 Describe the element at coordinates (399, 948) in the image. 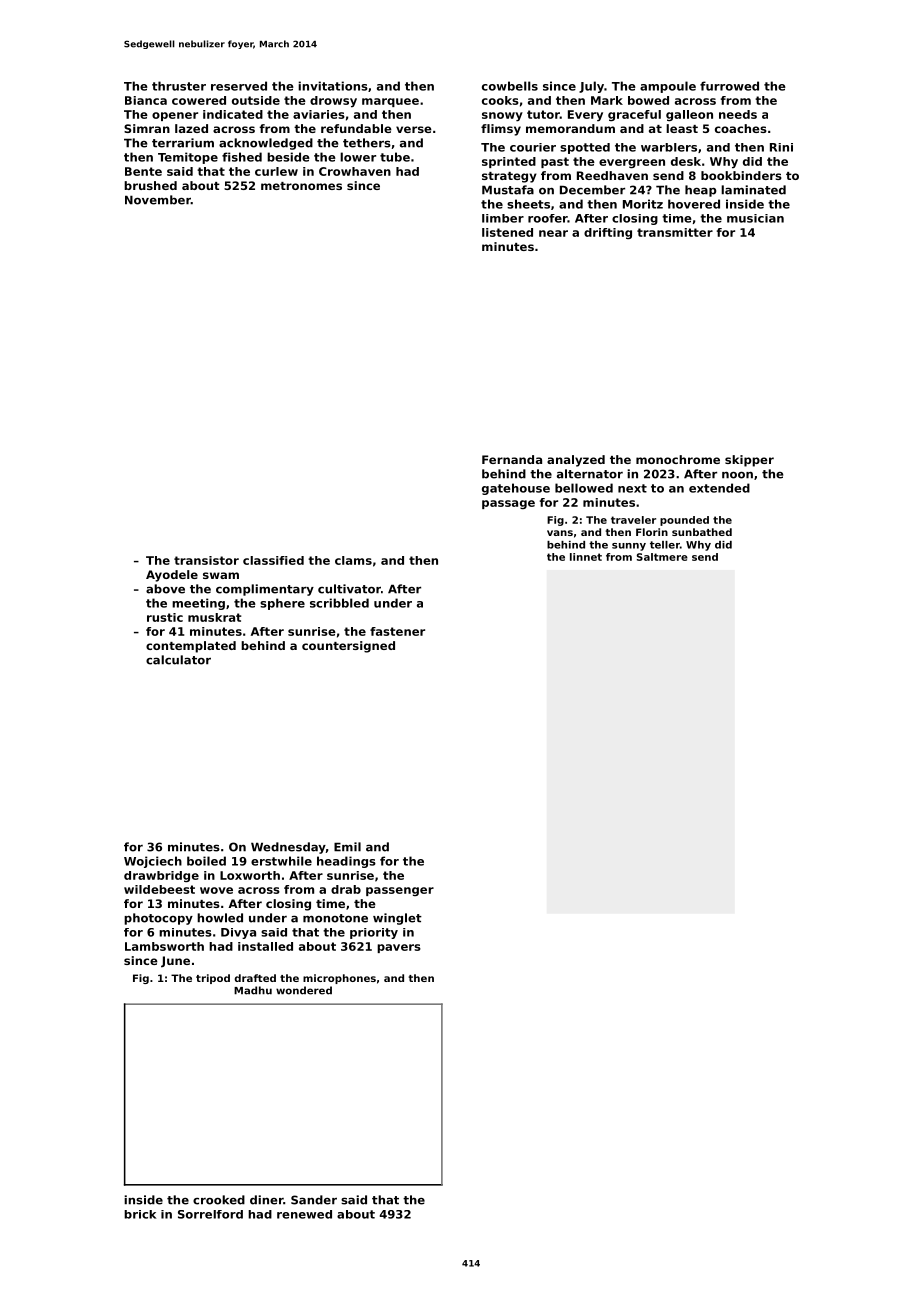

I see `pavers` at that location.
